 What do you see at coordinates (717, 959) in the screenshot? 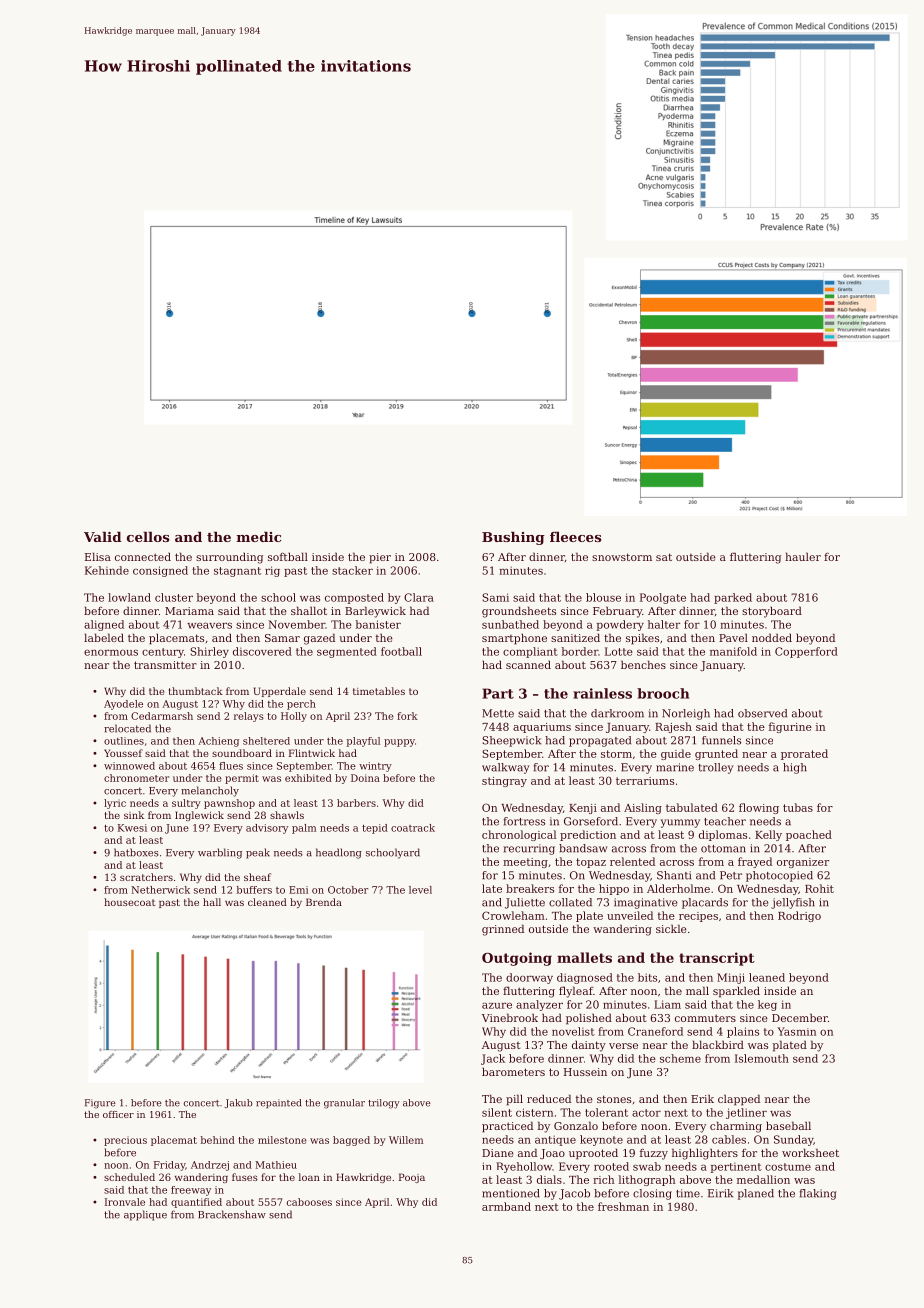
I see `transcript` at bounding box center [717, 959].
